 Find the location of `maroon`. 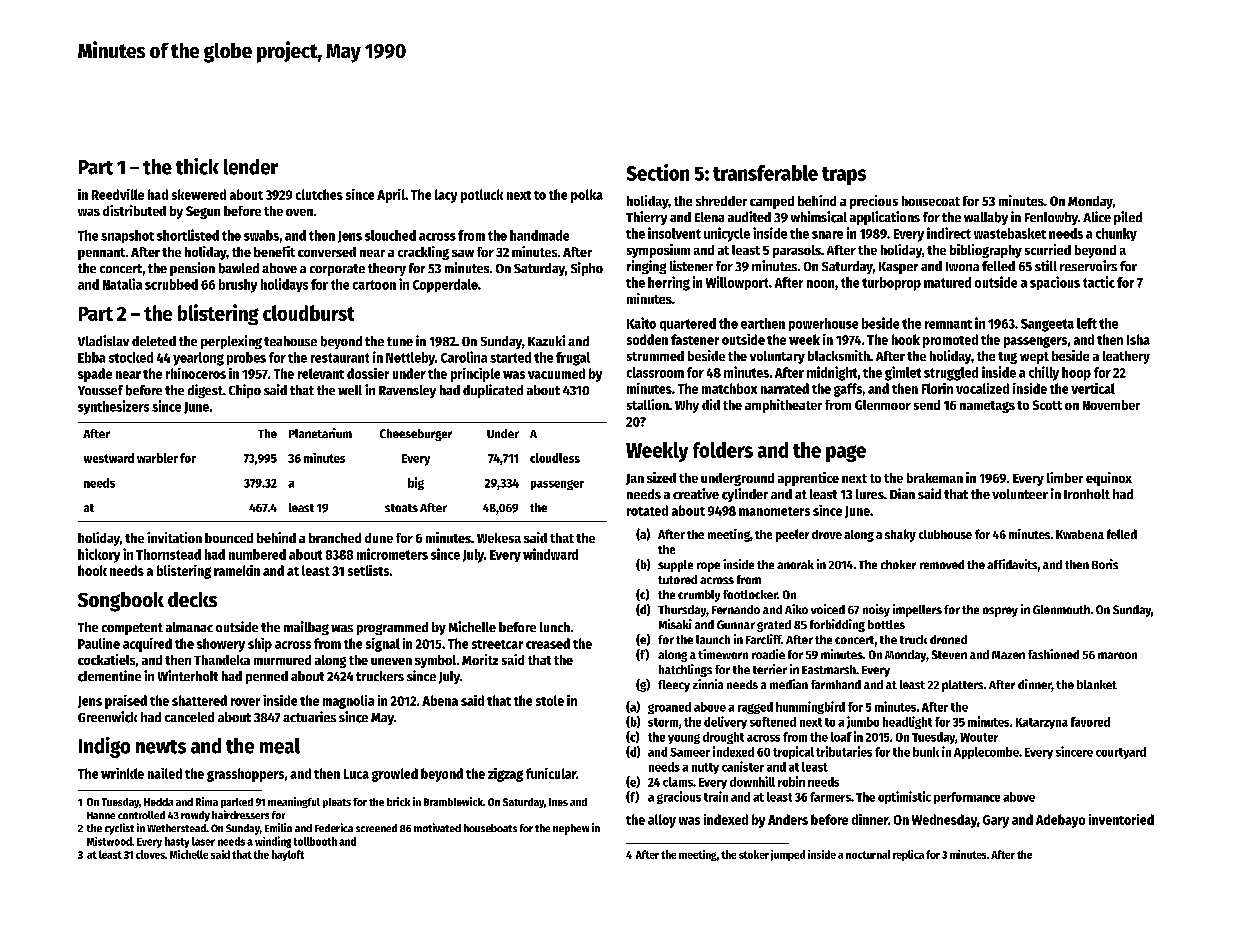

maroon is located at coordinates (1117, 655).
